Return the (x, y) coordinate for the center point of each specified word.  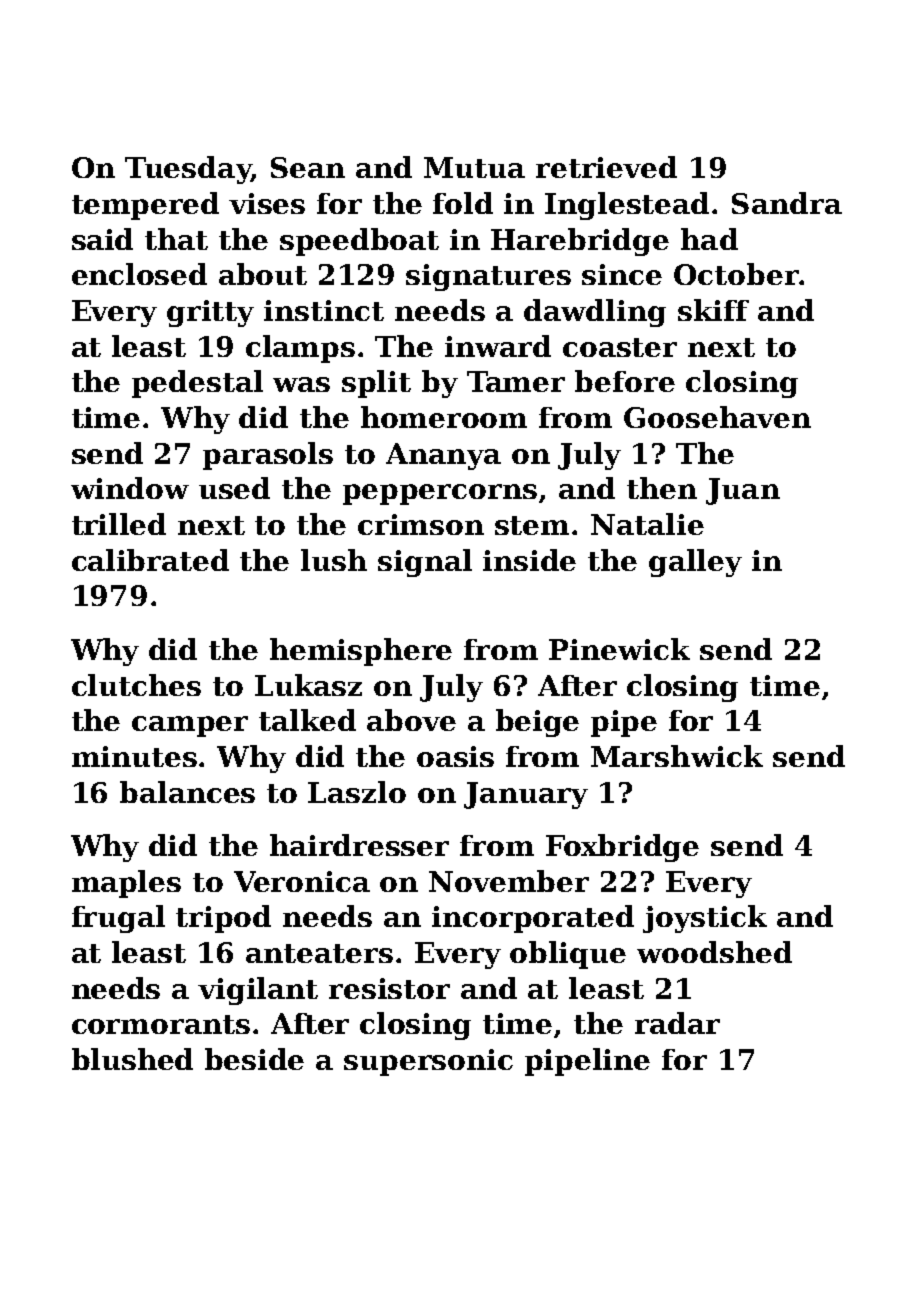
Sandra (787, 203)
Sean (308, 167)
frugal (118, 919)
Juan (743, 491)
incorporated (533, 919)
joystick (705, 919)
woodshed (714, 952)
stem (532, 525)
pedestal (197, 384)
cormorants (161, 1024)
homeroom (444, 417)
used (234, 488)
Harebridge (580, 242)
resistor (389, 988)
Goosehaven (717, 417)
